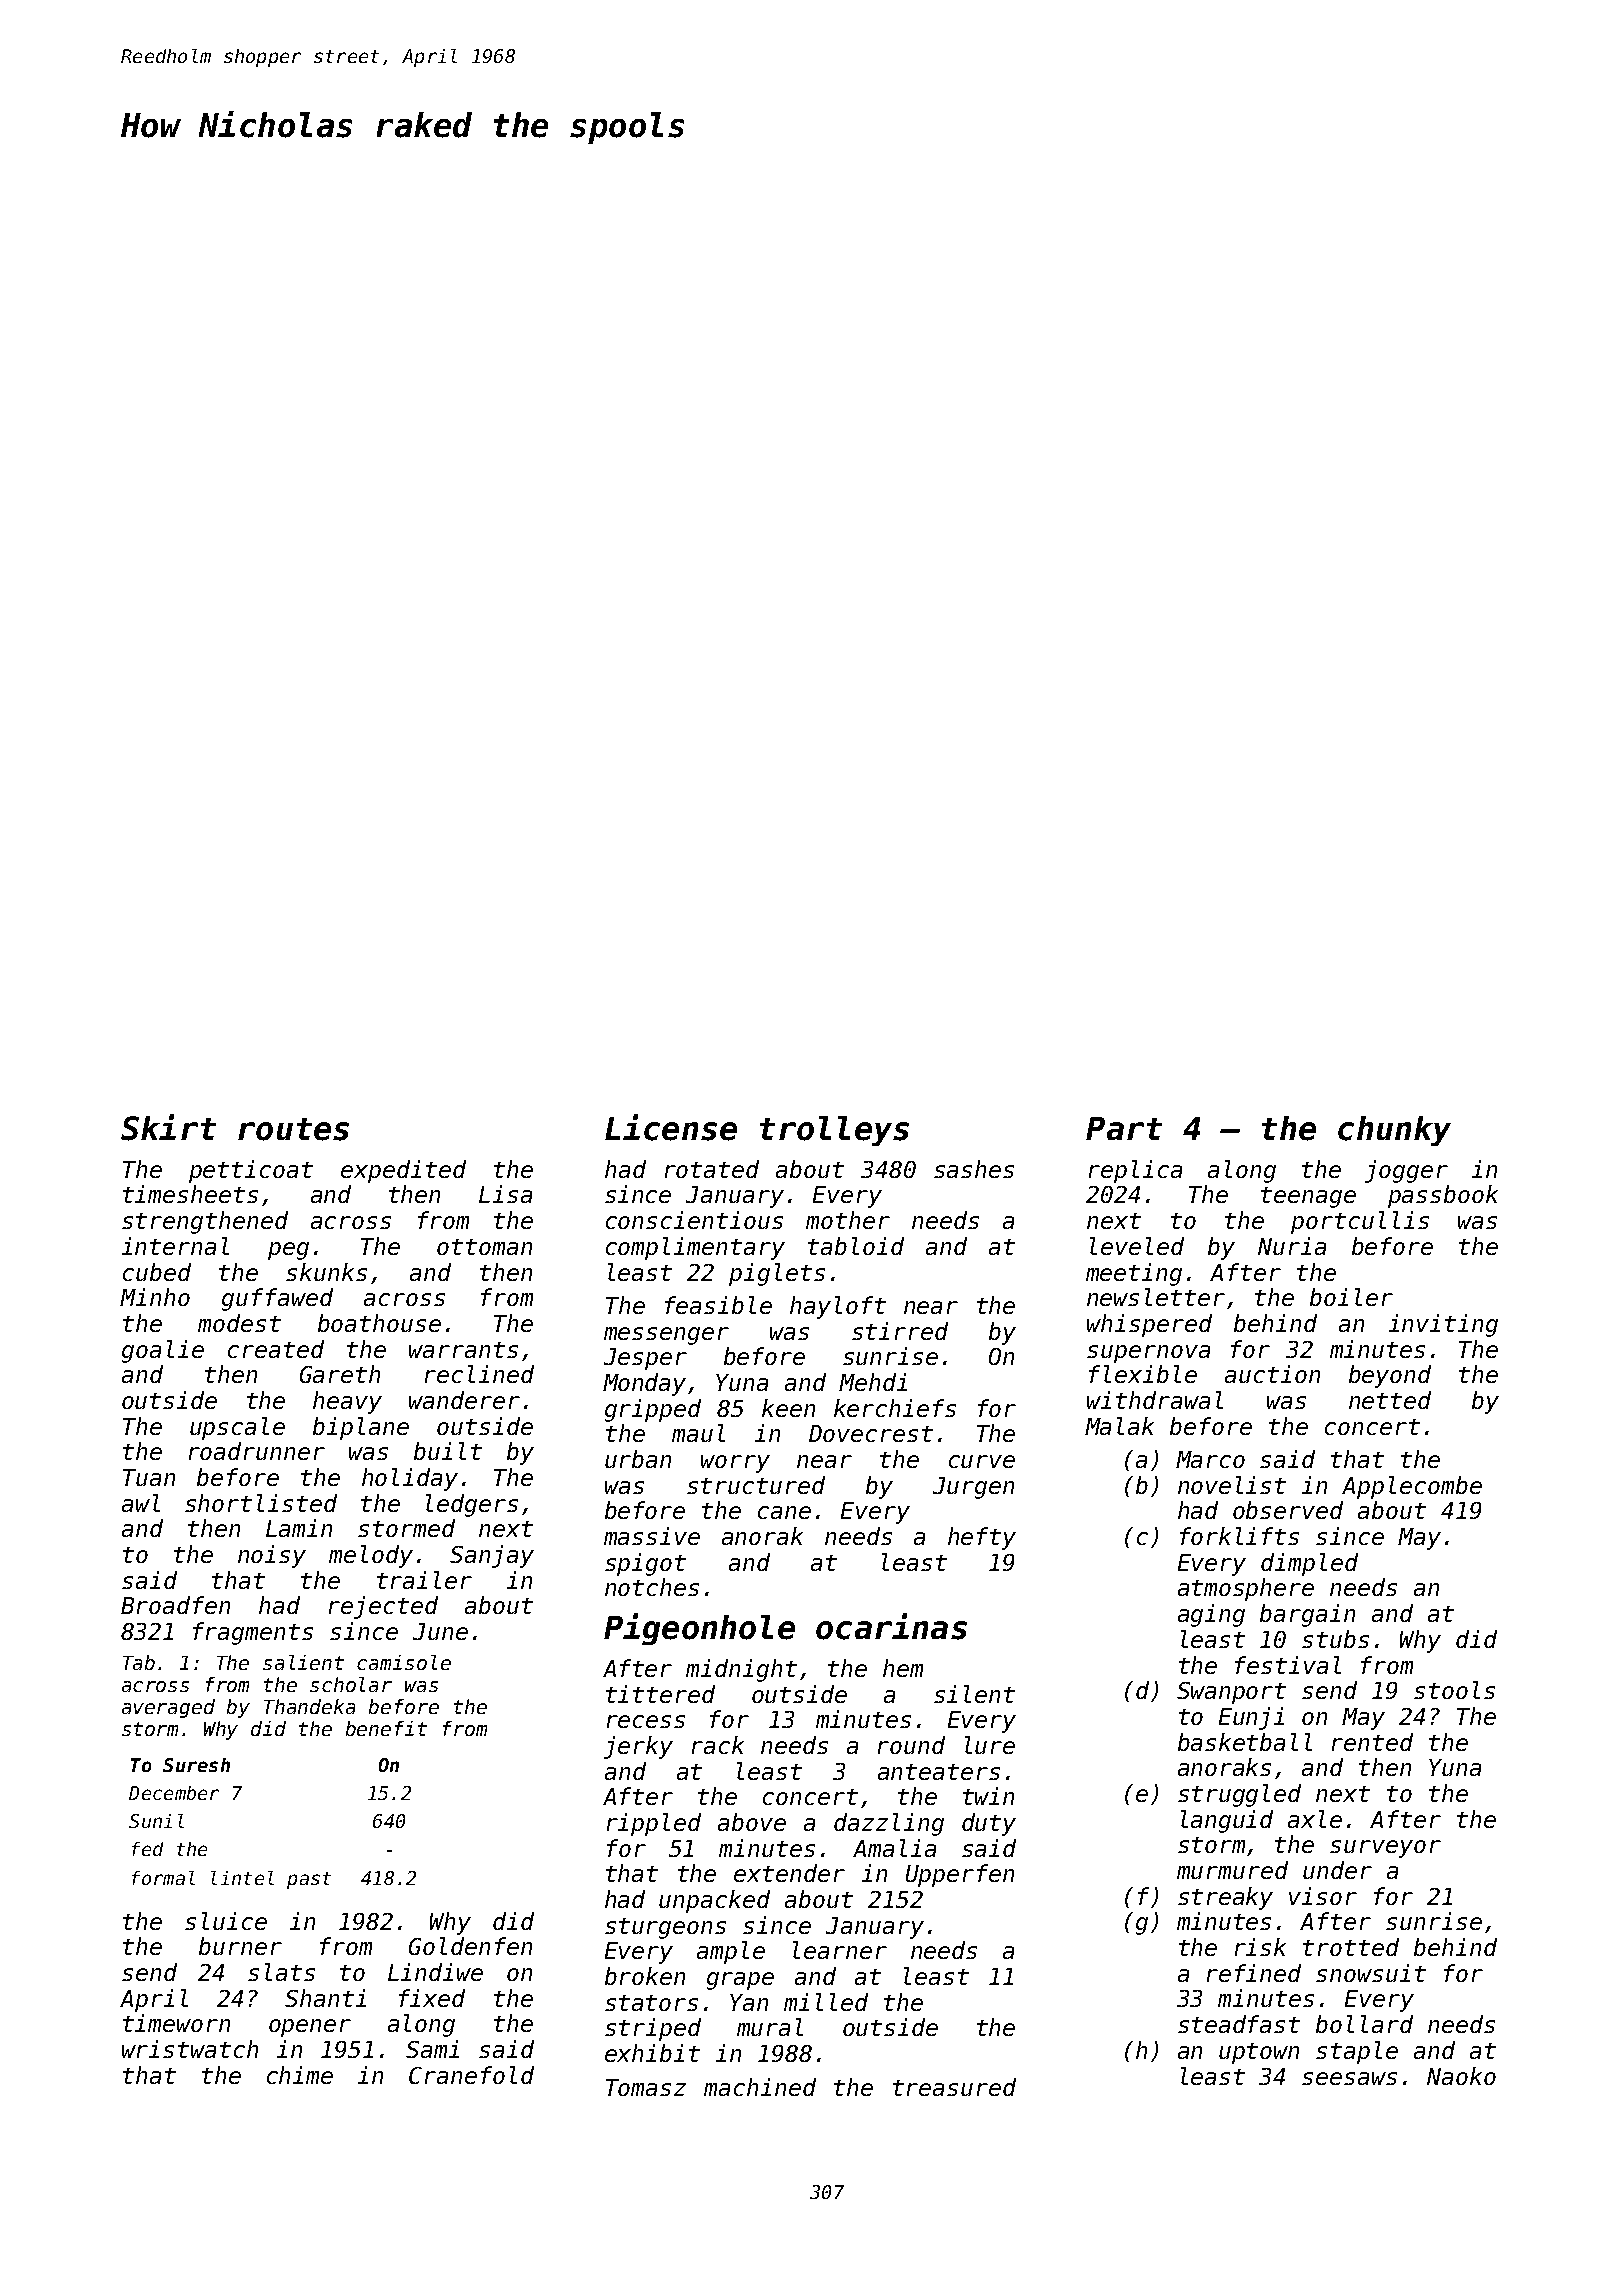 The height and width of the screenshot is (2292, 1620). I want to click on camisole, so click(404, 1662).
